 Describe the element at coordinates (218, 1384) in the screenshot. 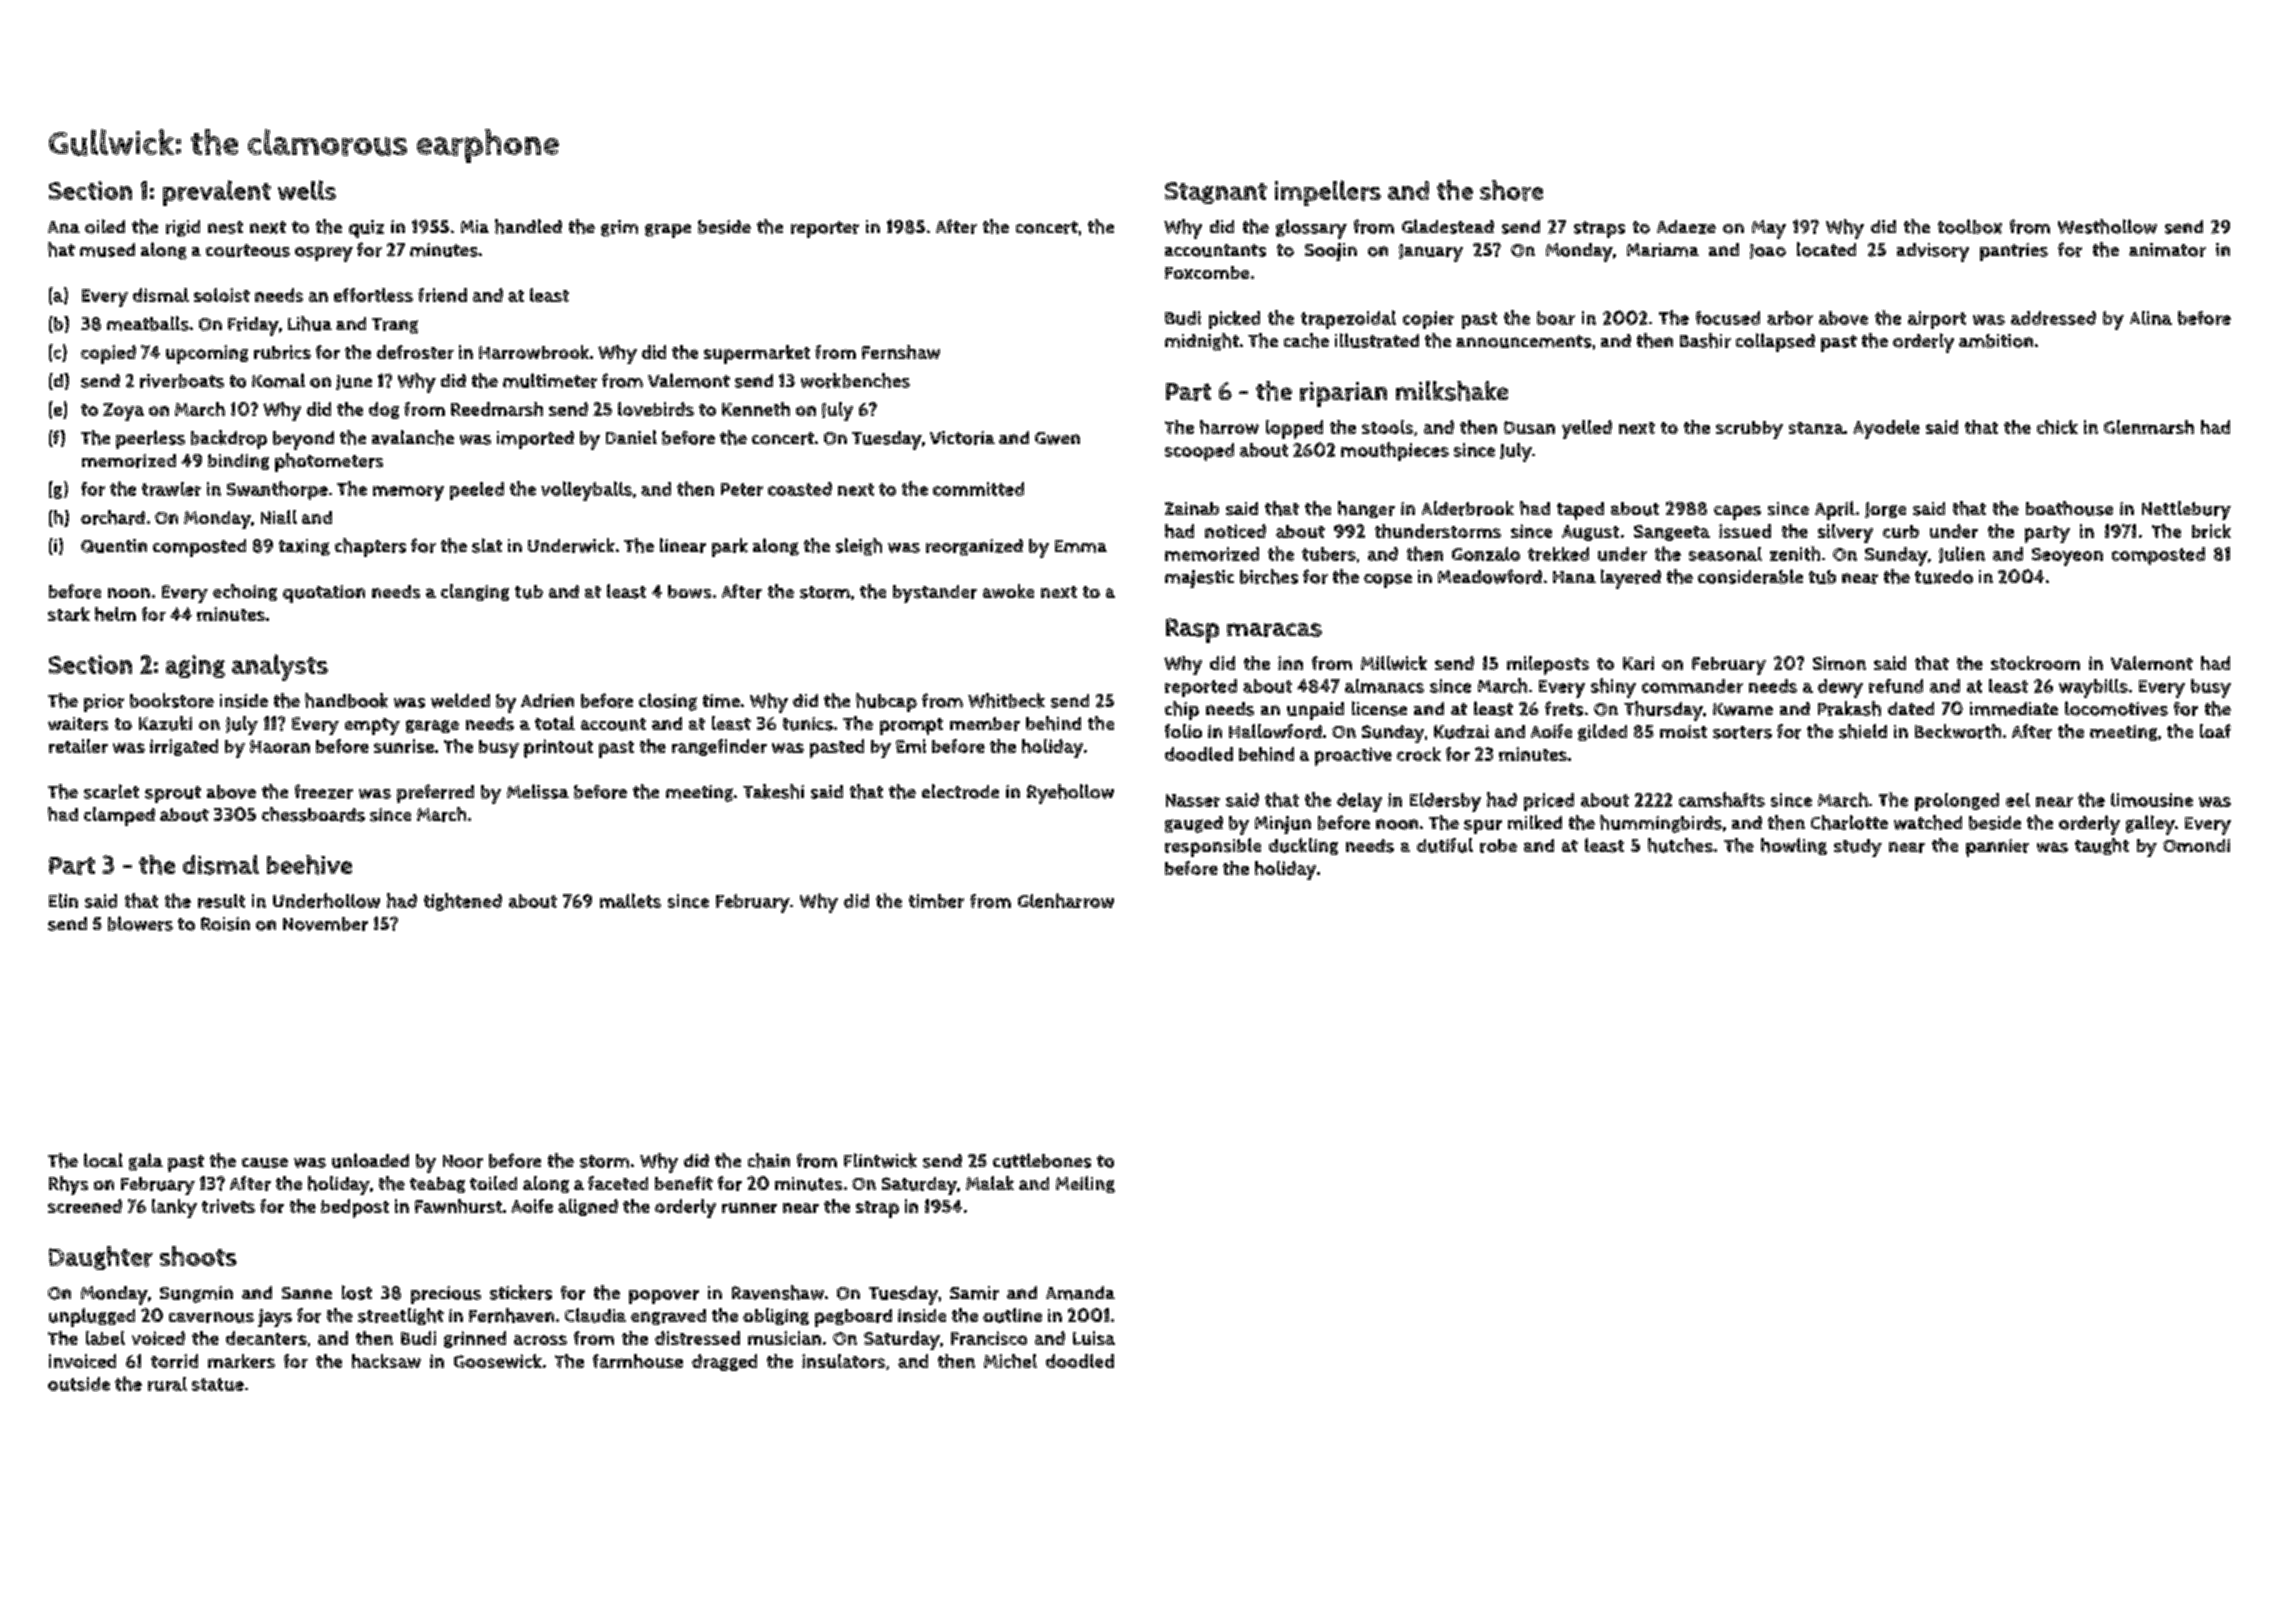

I see `statue` at that location.
